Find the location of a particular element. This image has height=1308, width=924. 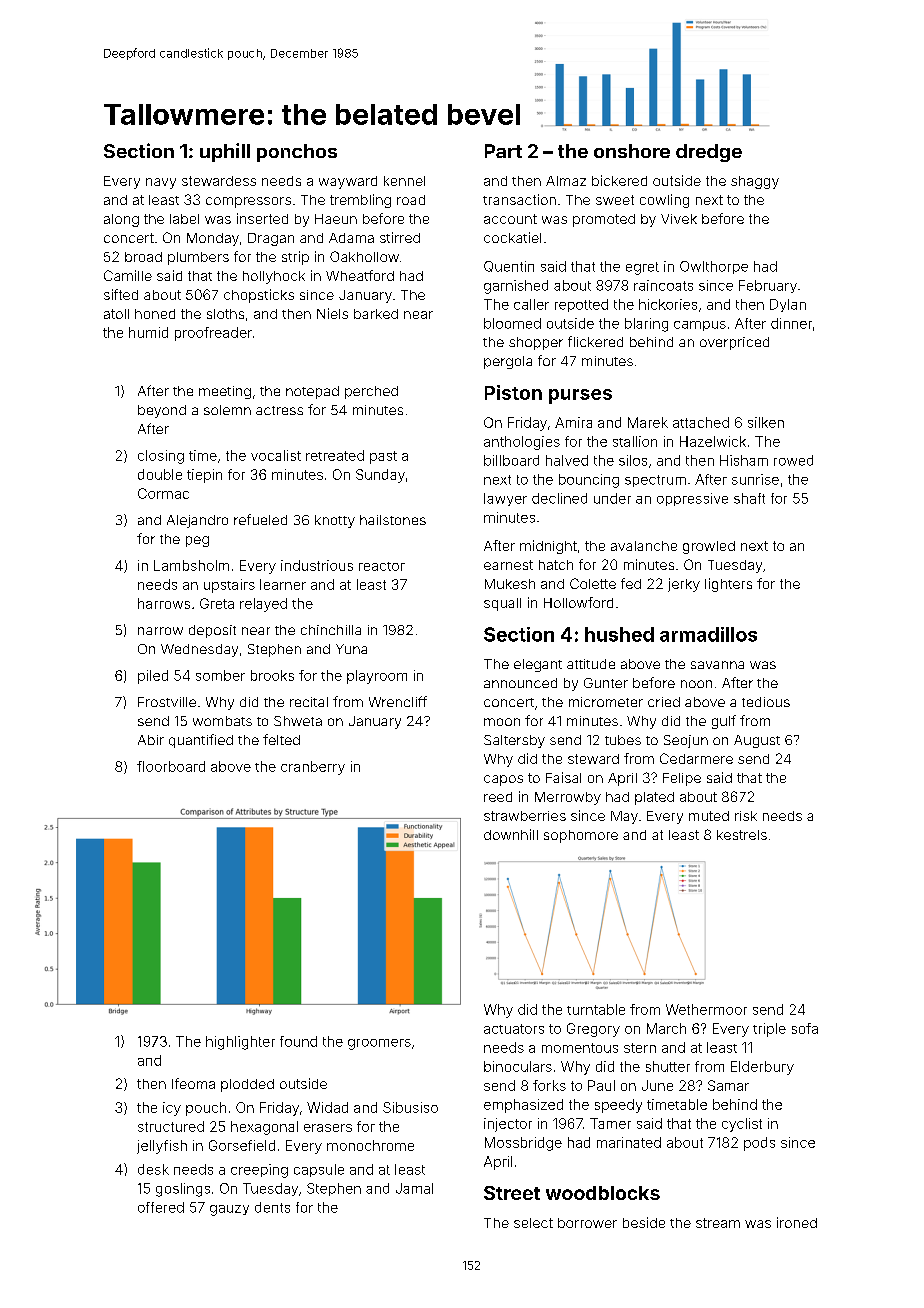

Marek is located at coordinates (648, 422).
